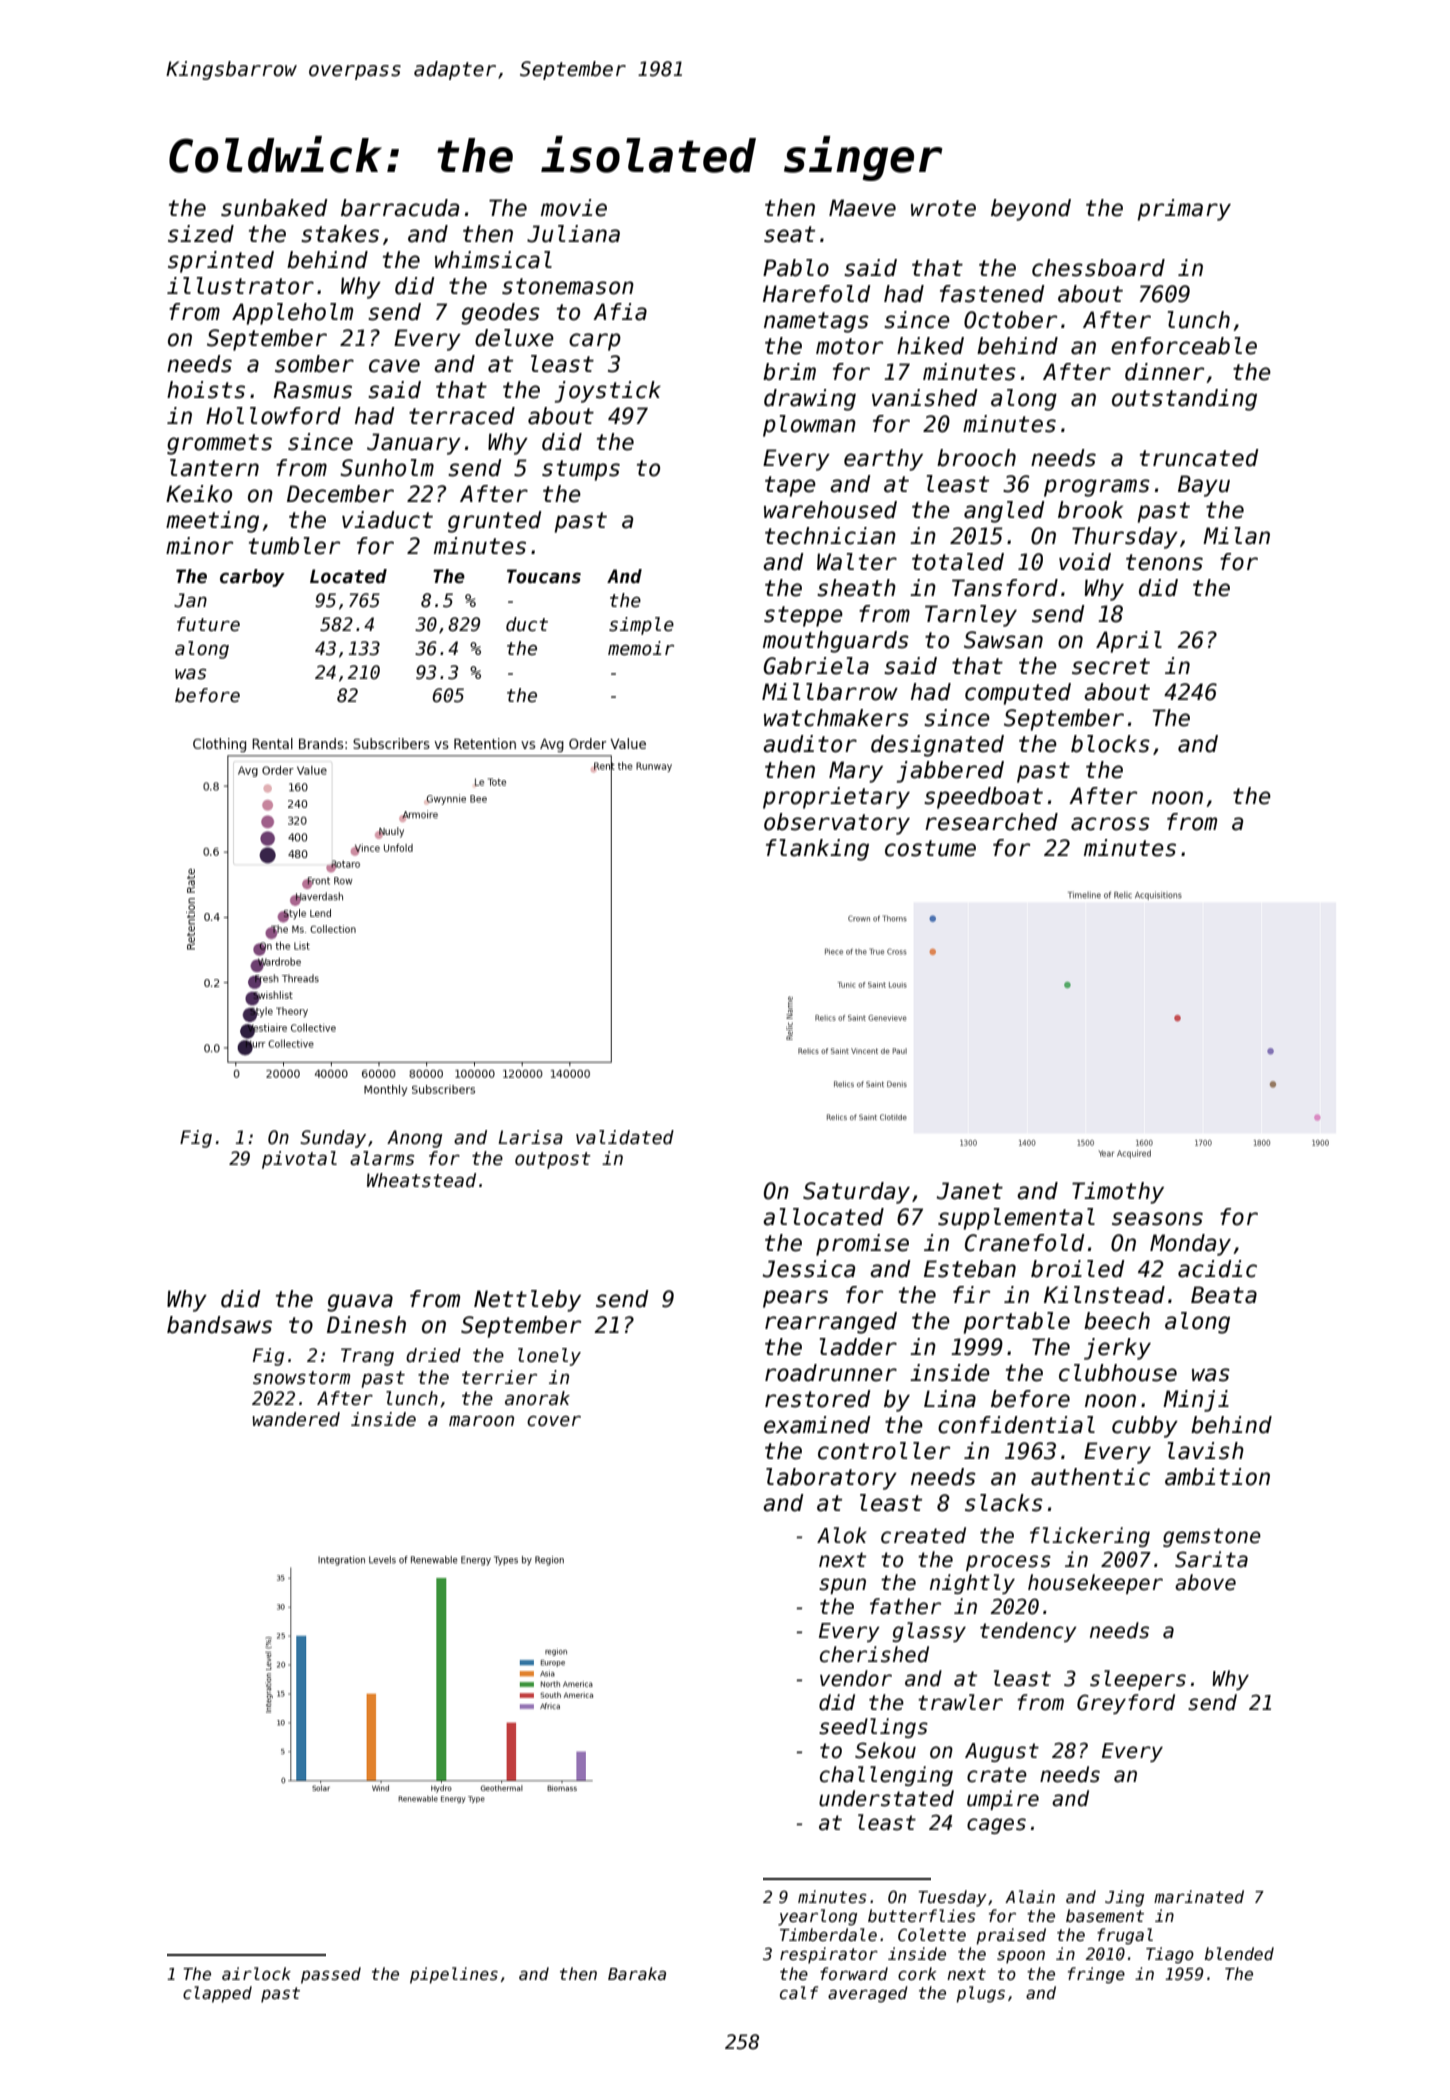 The height and width of the image is (2100, 1450). I want to click on clapped, so click(217, 1994).
